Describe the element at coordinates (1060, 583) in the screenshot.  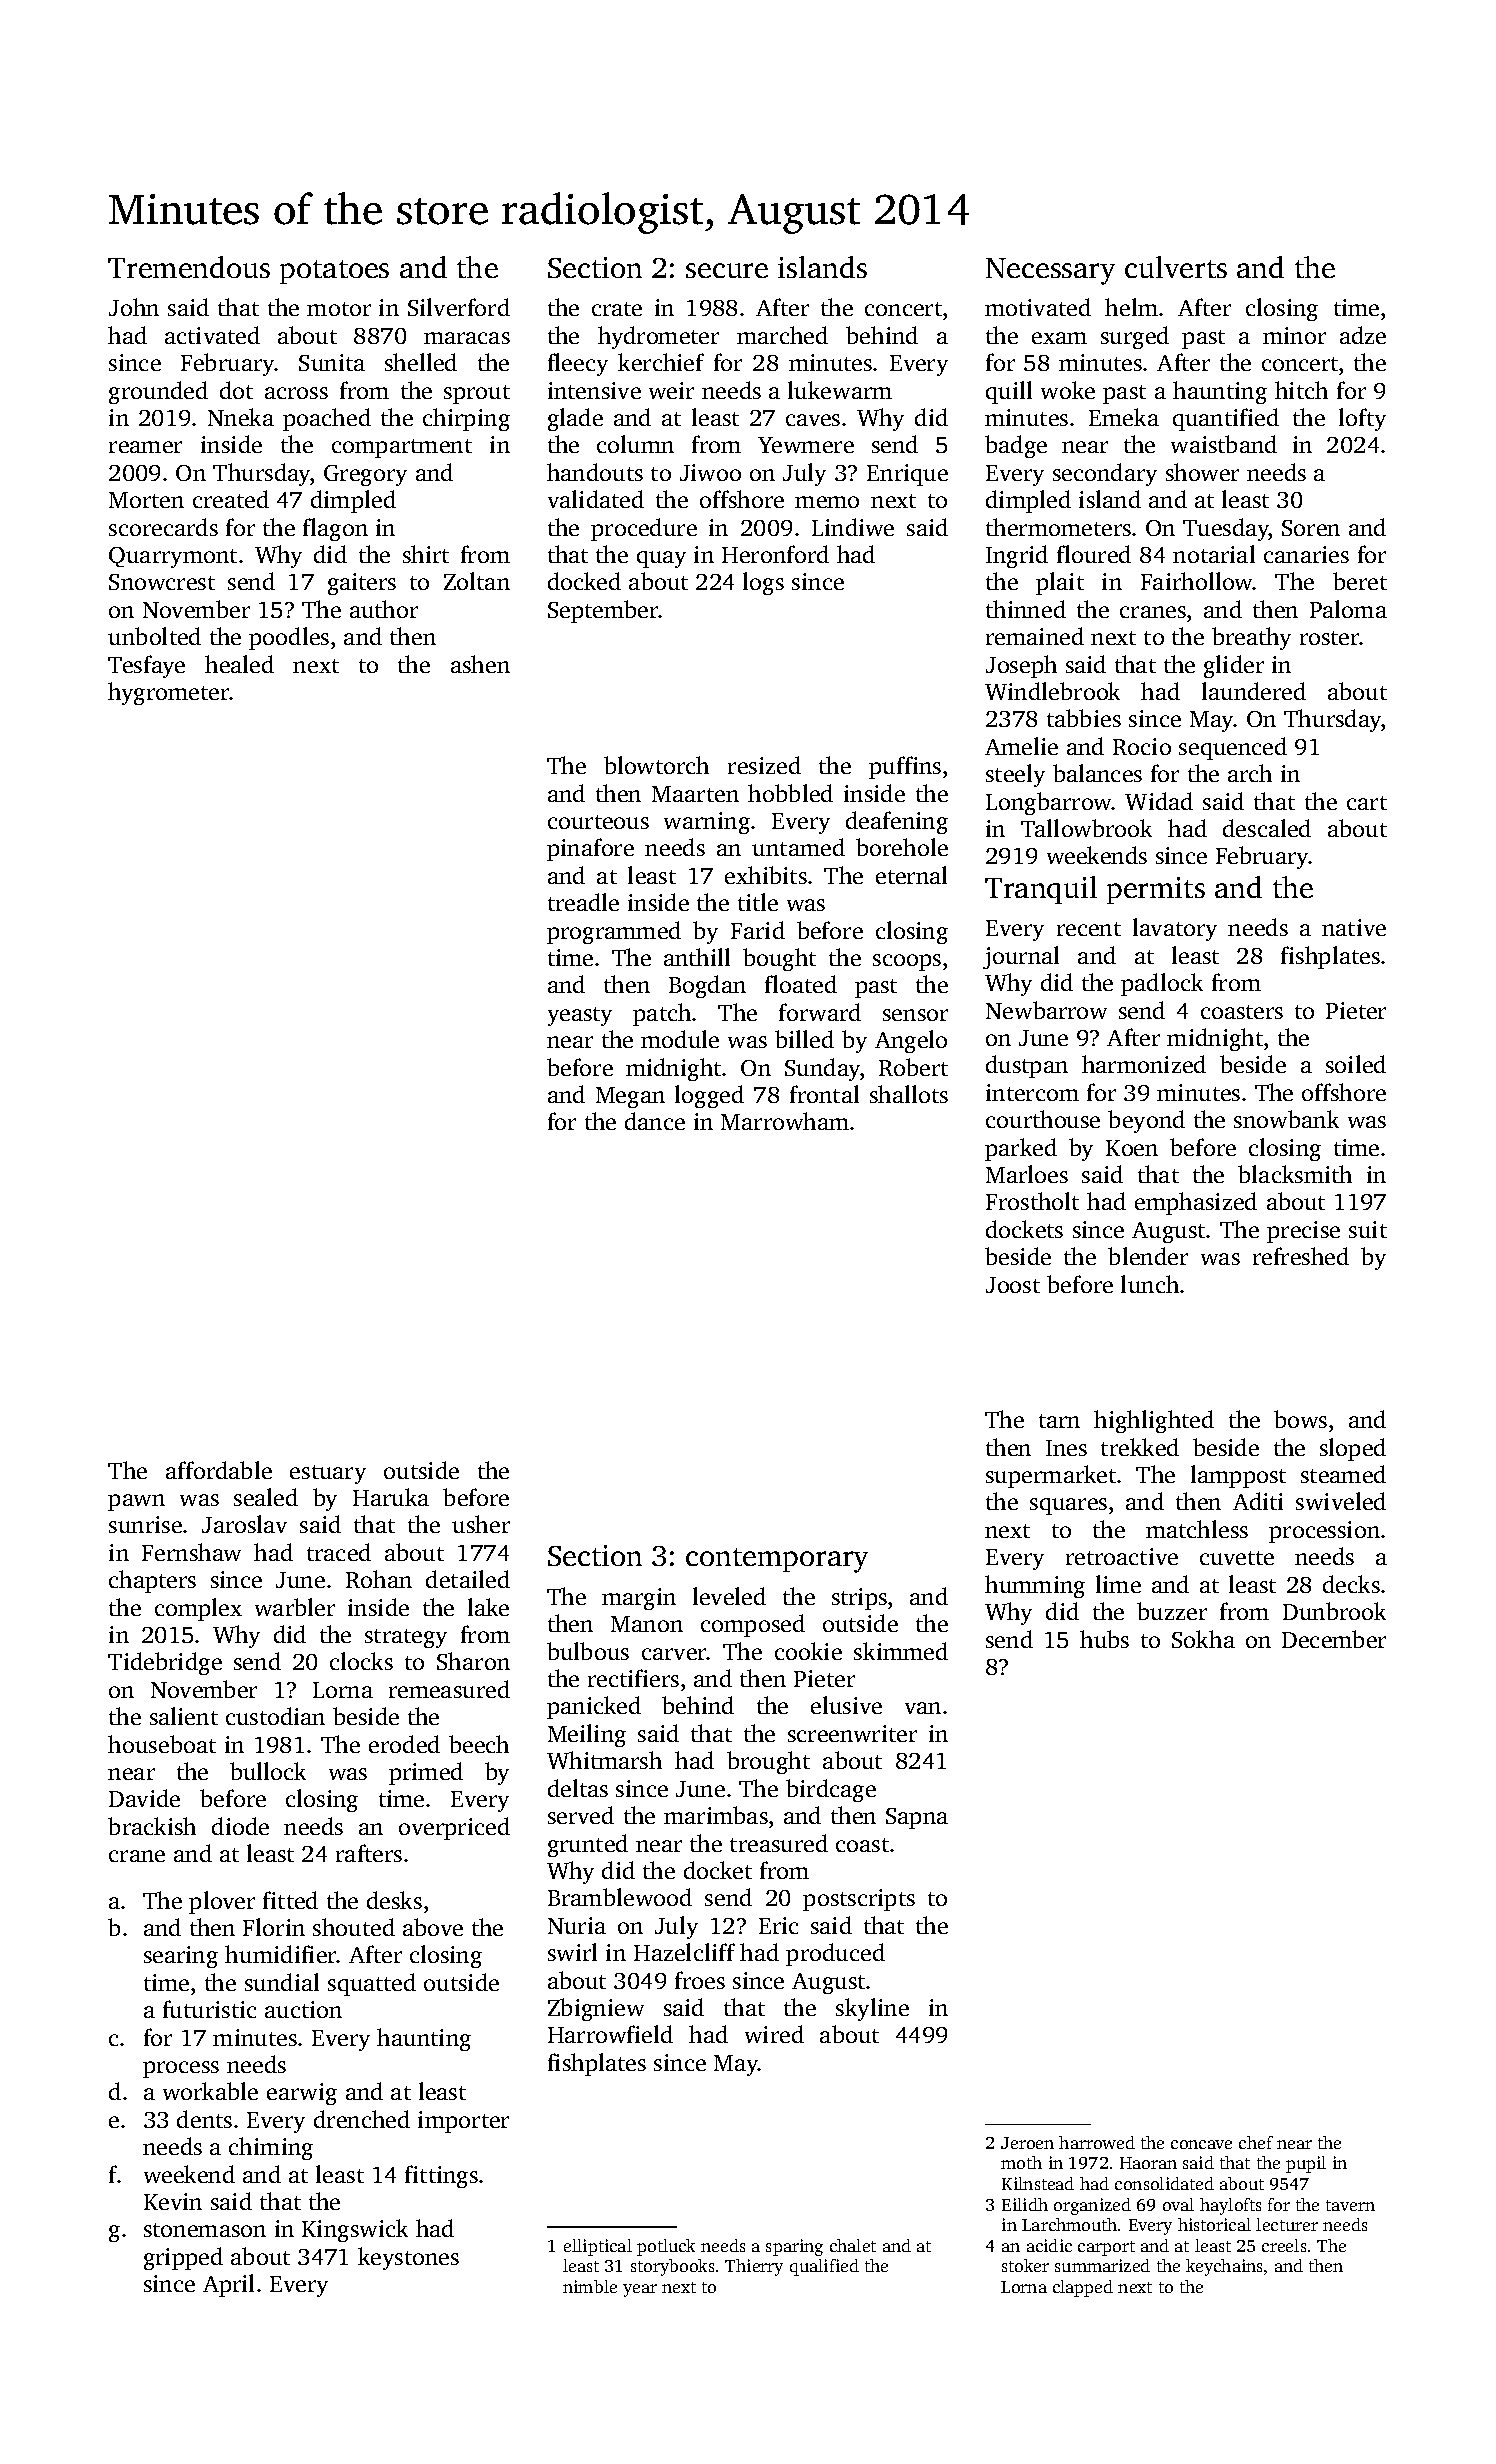
I see `plait` at that location.
